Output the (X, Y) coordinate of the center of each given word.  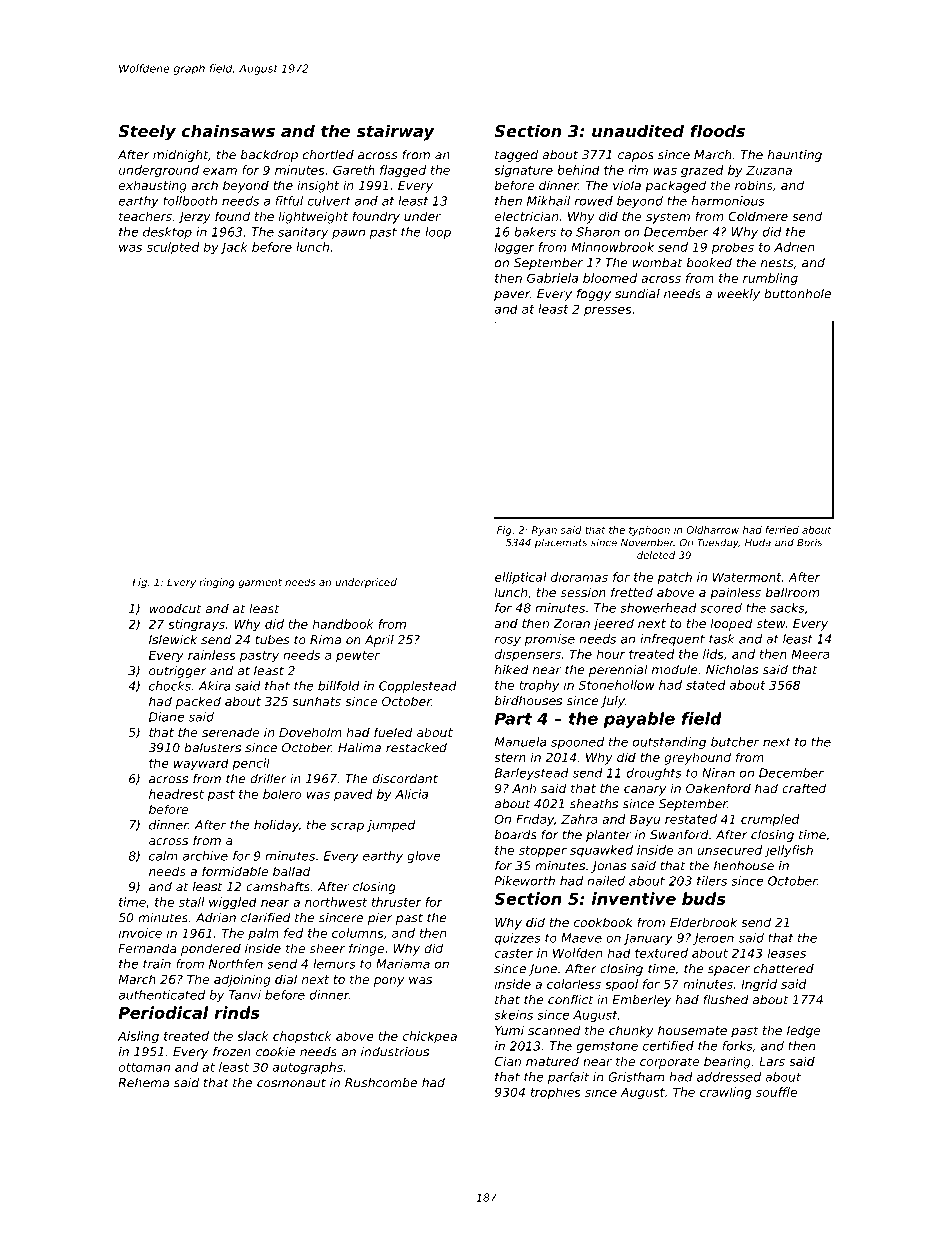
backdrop (269, 156)
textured (661, 953)
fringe (366, 949)
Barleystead (532, 774)
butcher (735, 742)
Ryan (544, 531)
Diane (166, 717)
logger (515, 248)
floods (717, 130)
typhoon (649, 531)
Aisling (138, 1037)
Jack (234, 248)
